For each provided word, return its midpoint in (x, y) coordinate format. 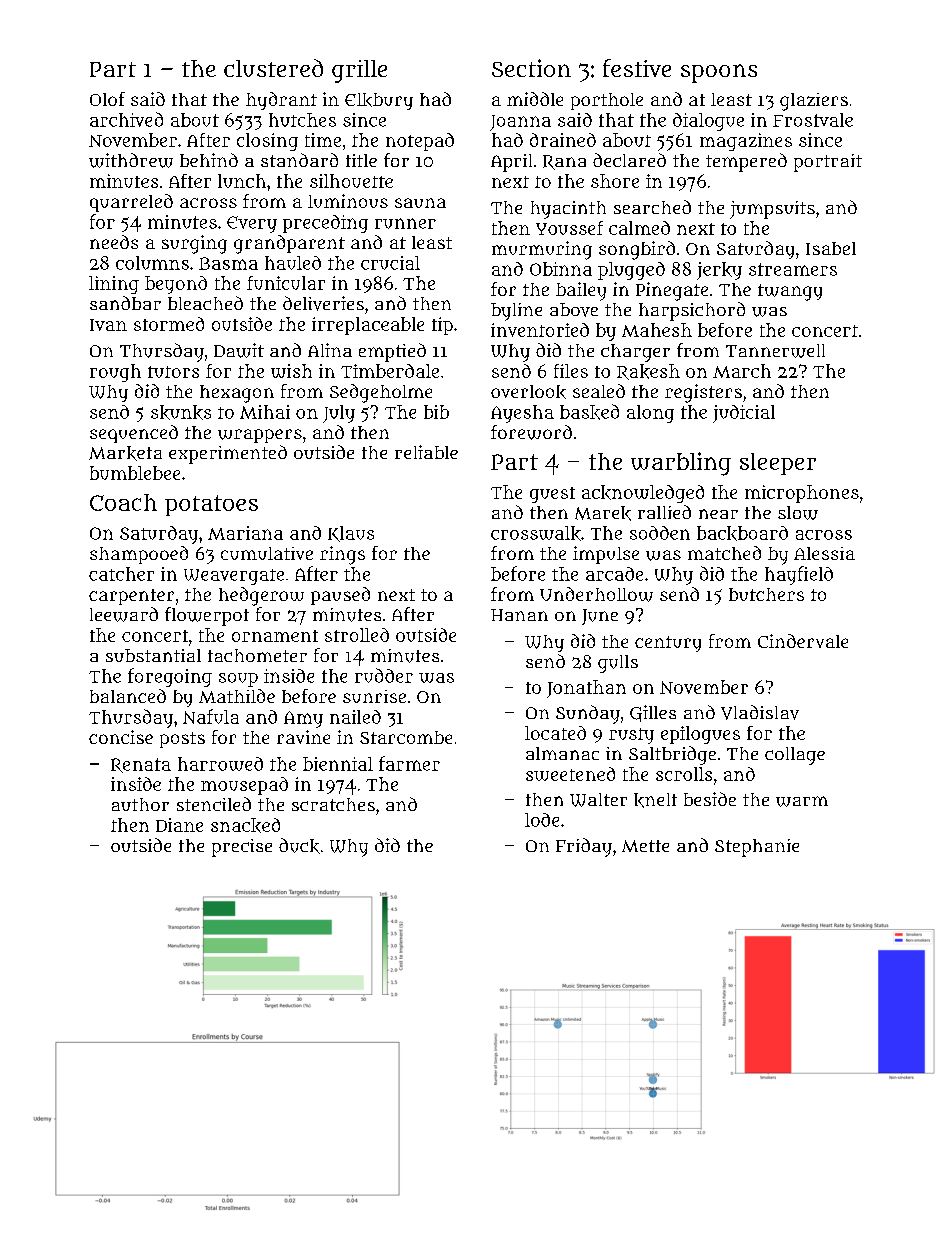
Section (531, 68)
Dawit (239, 350)
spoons (719, 73)
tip (442, 326)
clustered (273, 68)
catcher (121, 574)
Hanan (519, 615)
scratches (333, 804)
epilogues (700, 735)
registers (703, 393)
